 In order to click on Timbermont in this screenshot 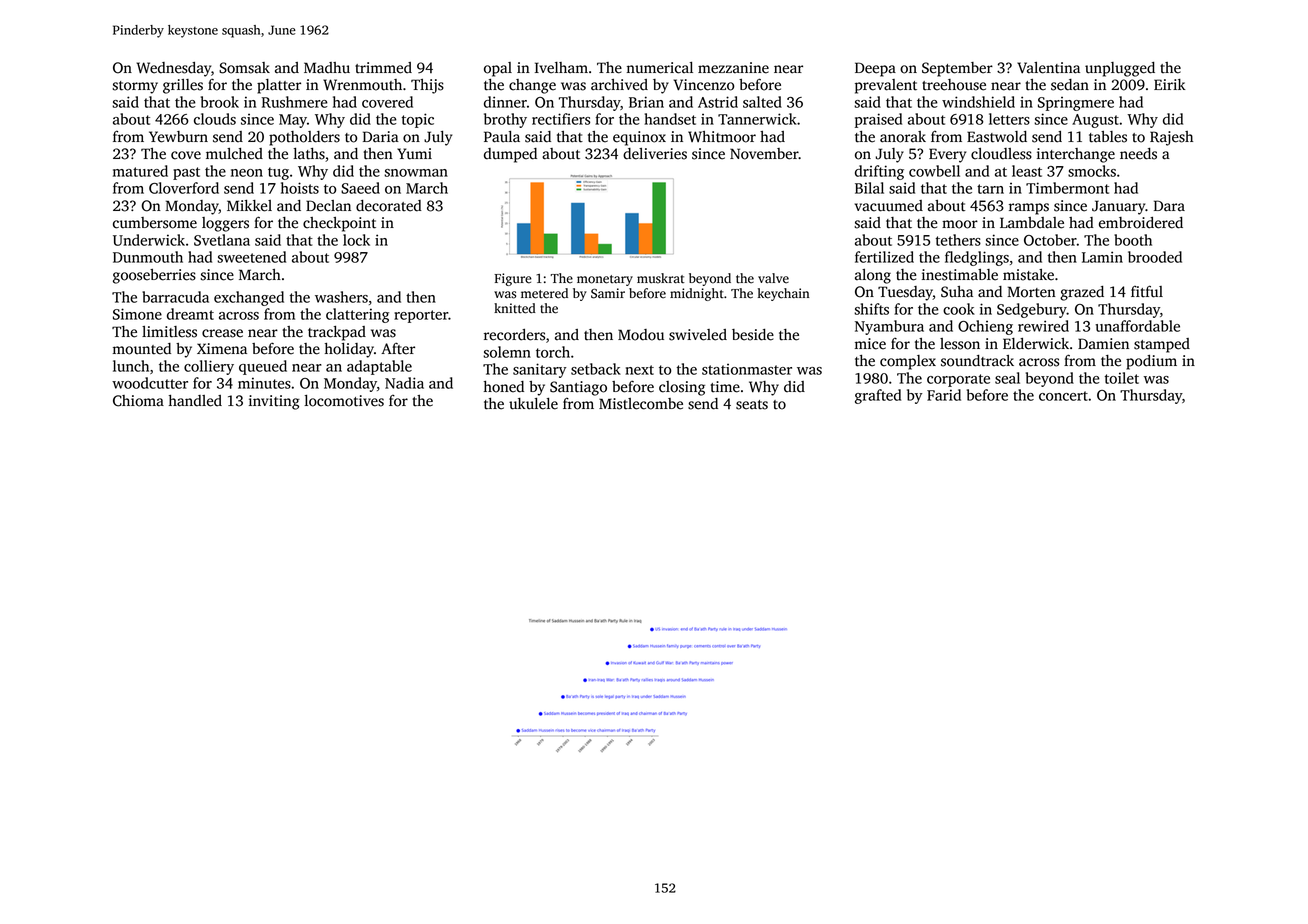, I will do `click(1067, 188)`.
